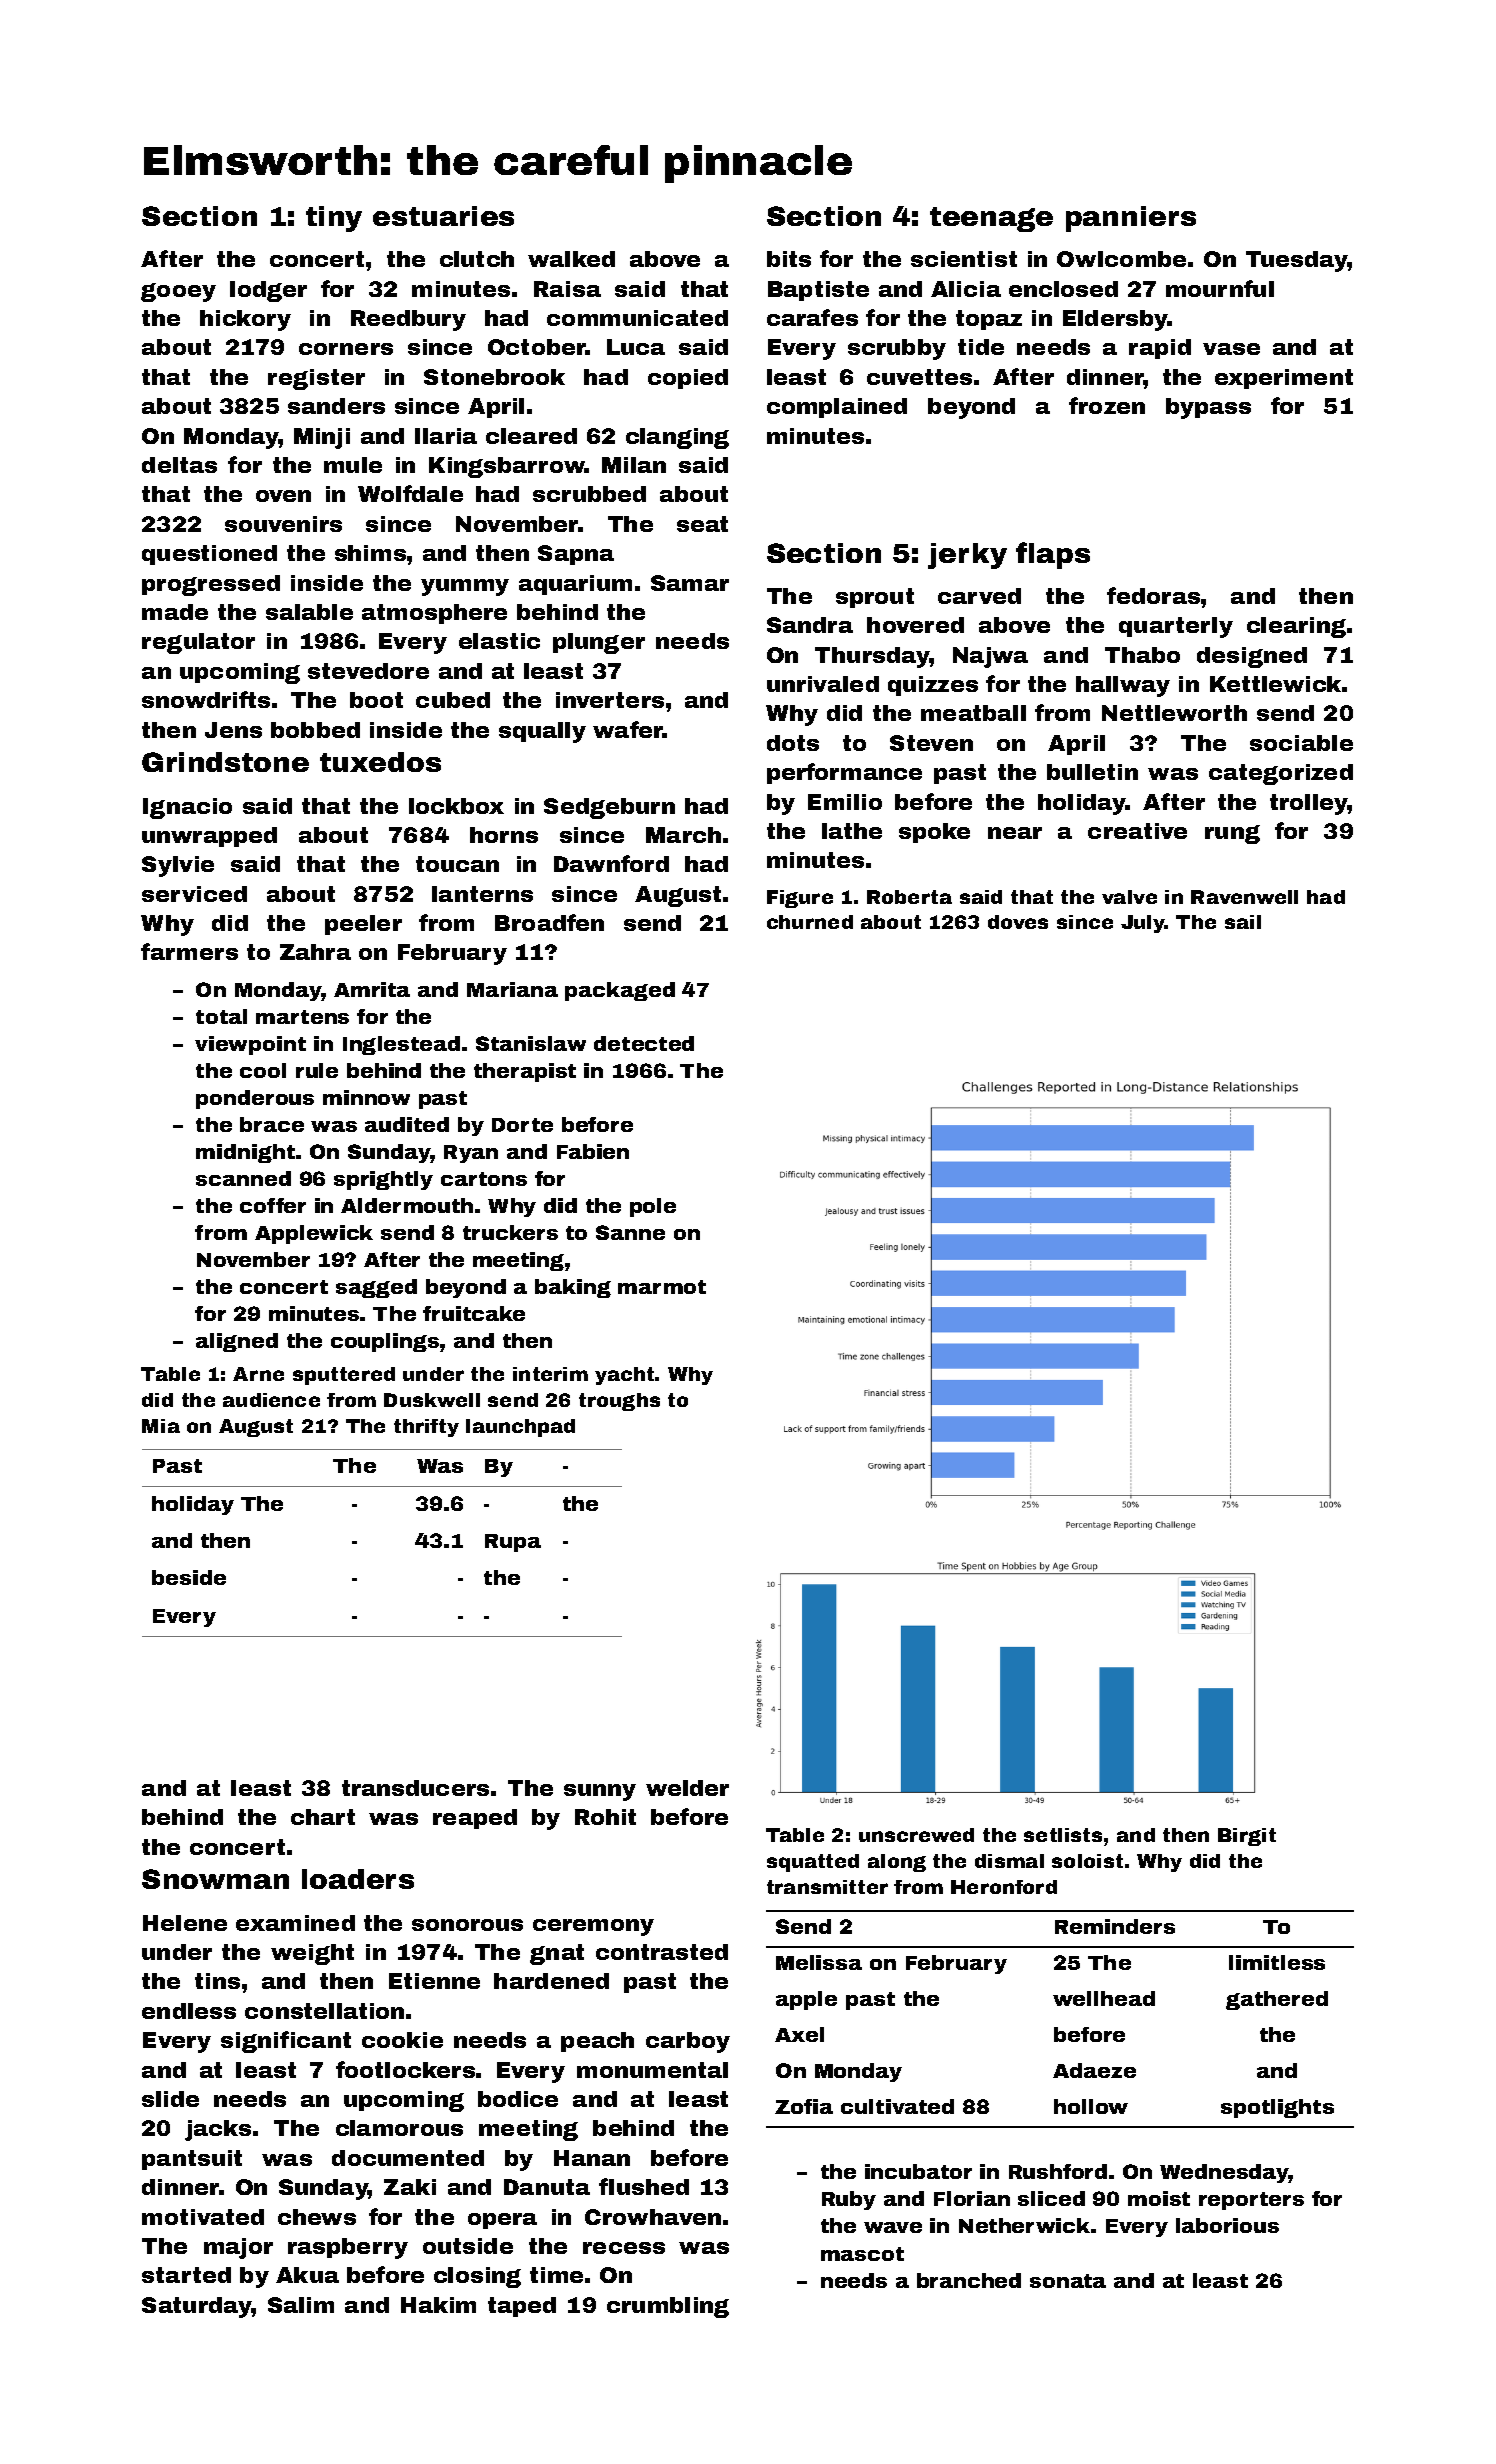  I want to click on atmosphere, so click(434, 614).
